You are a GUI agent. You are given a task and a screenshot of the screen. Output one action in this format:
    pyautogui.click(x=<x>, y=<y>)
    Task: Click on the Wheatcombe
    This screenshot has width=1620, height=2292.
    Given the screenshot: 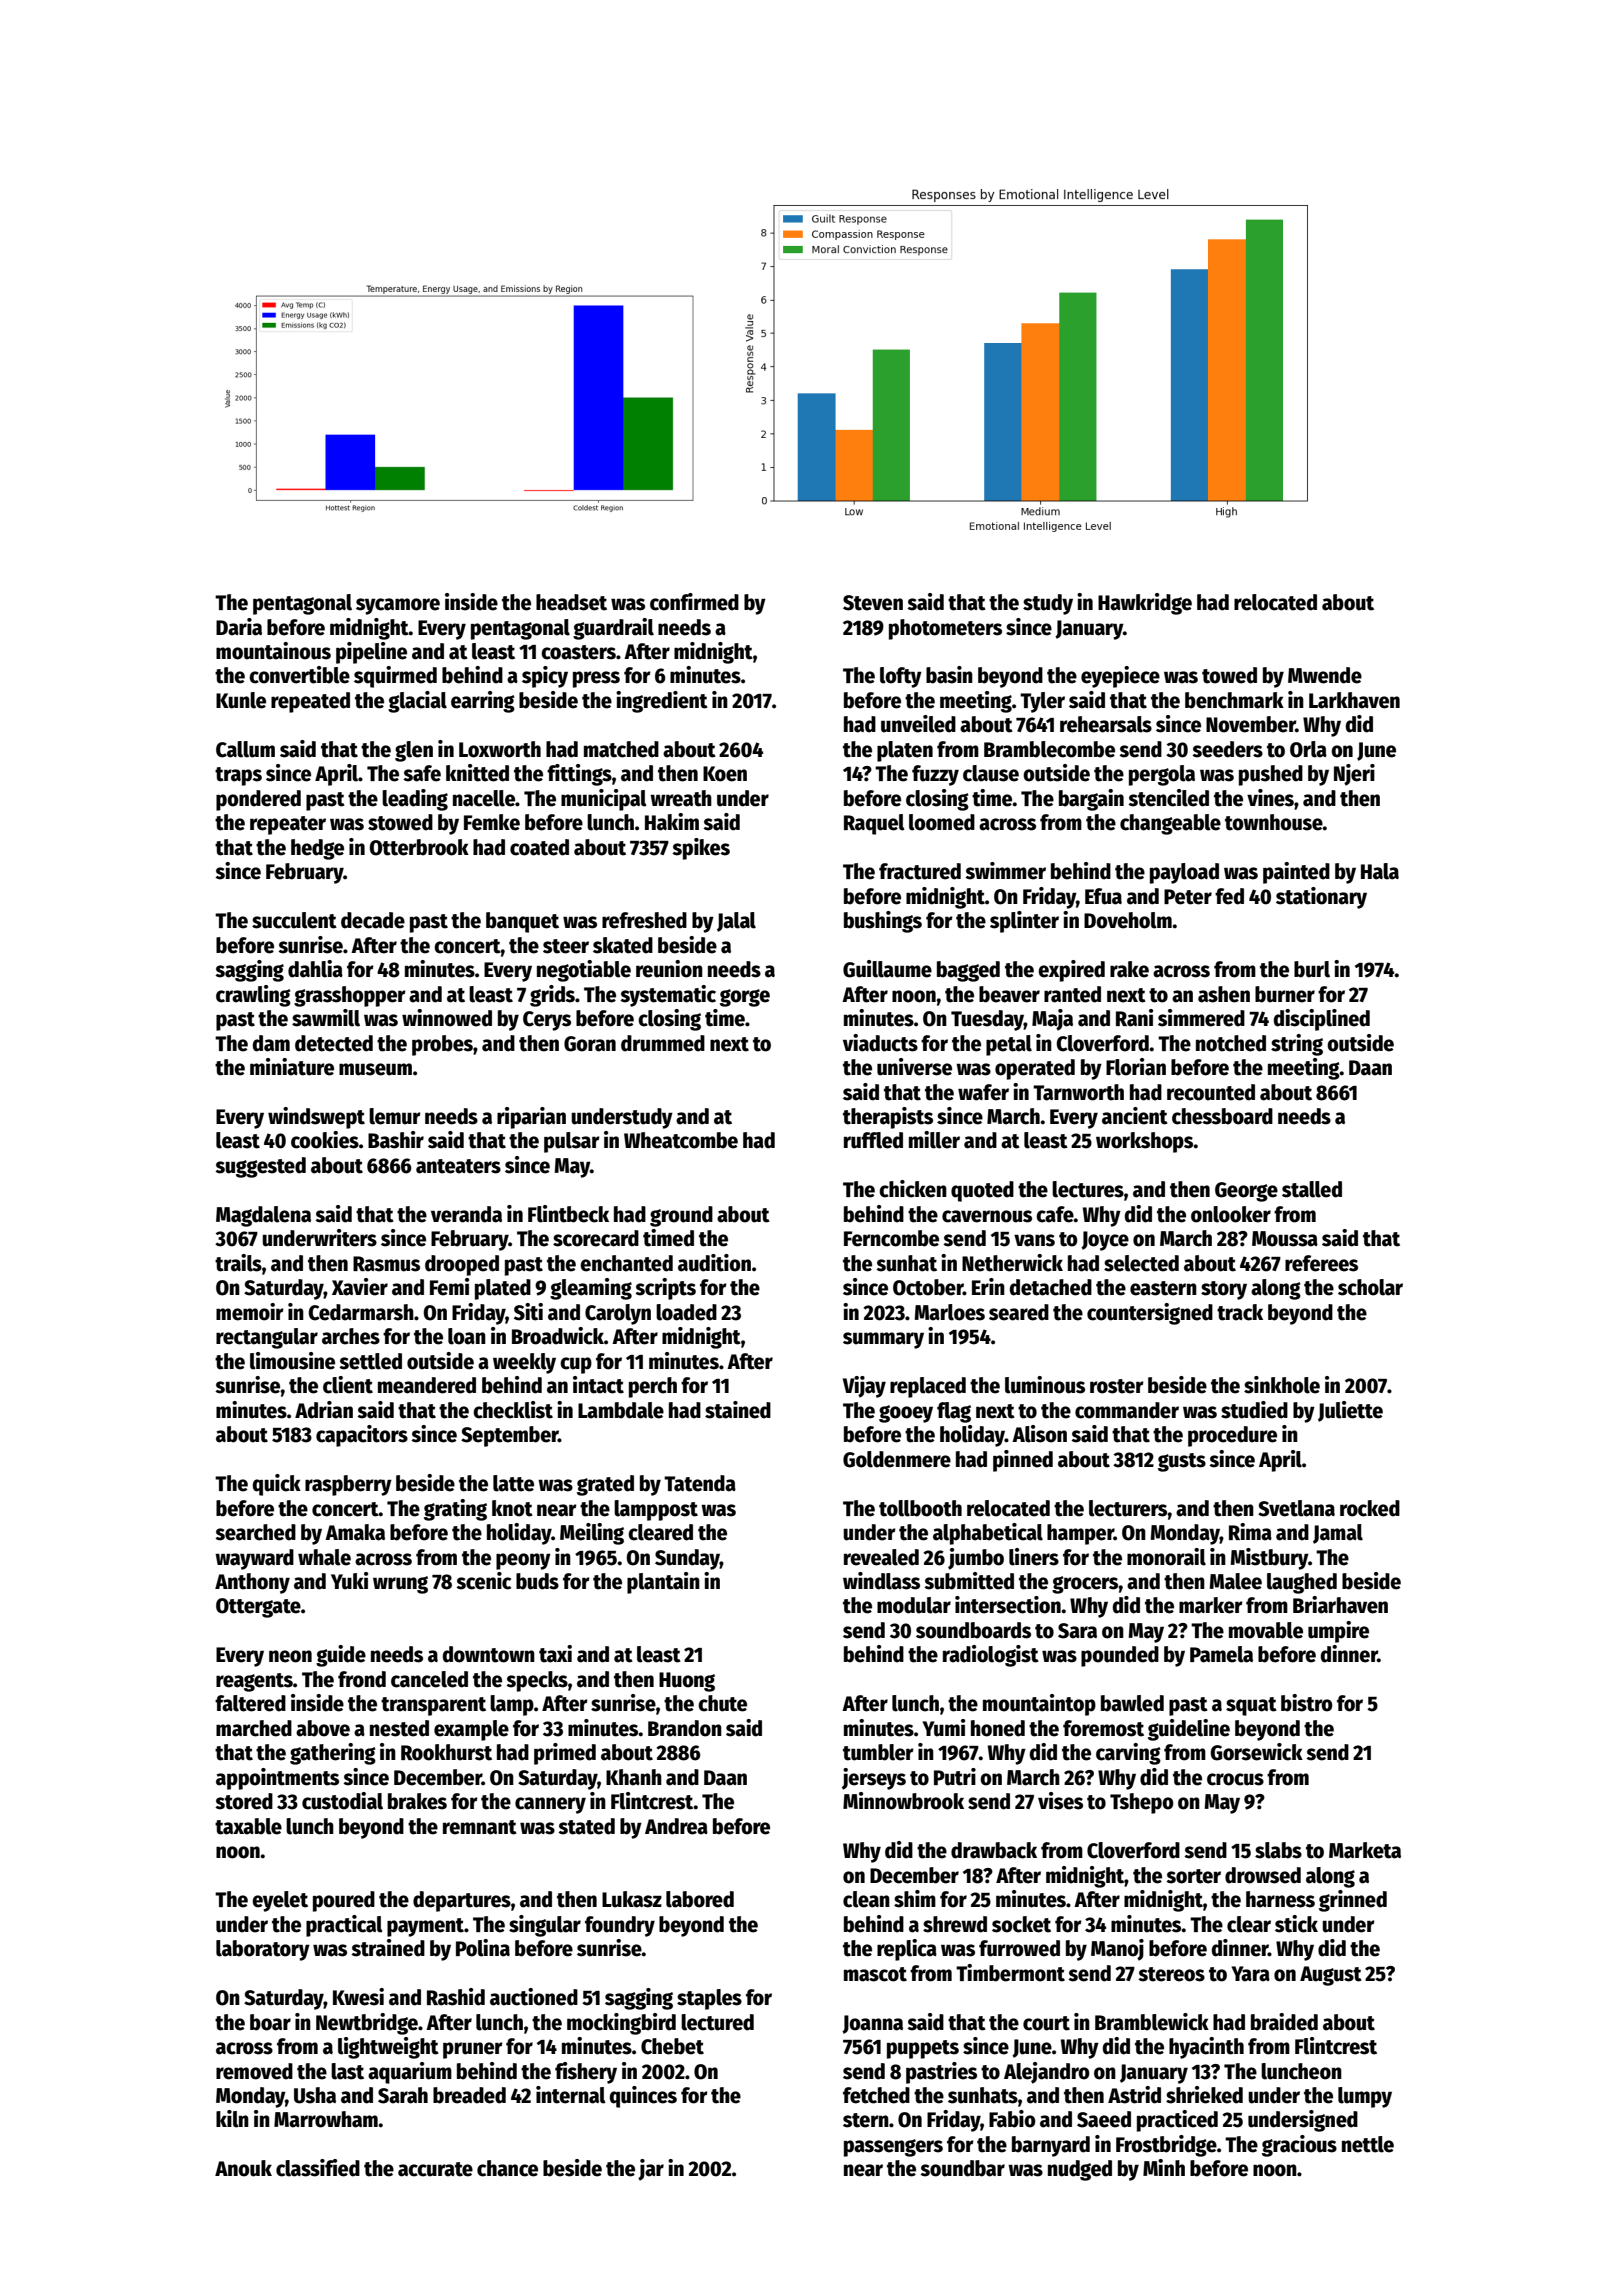 What is the action you would take?
    pyautogui.click(x=681, y=1140)
